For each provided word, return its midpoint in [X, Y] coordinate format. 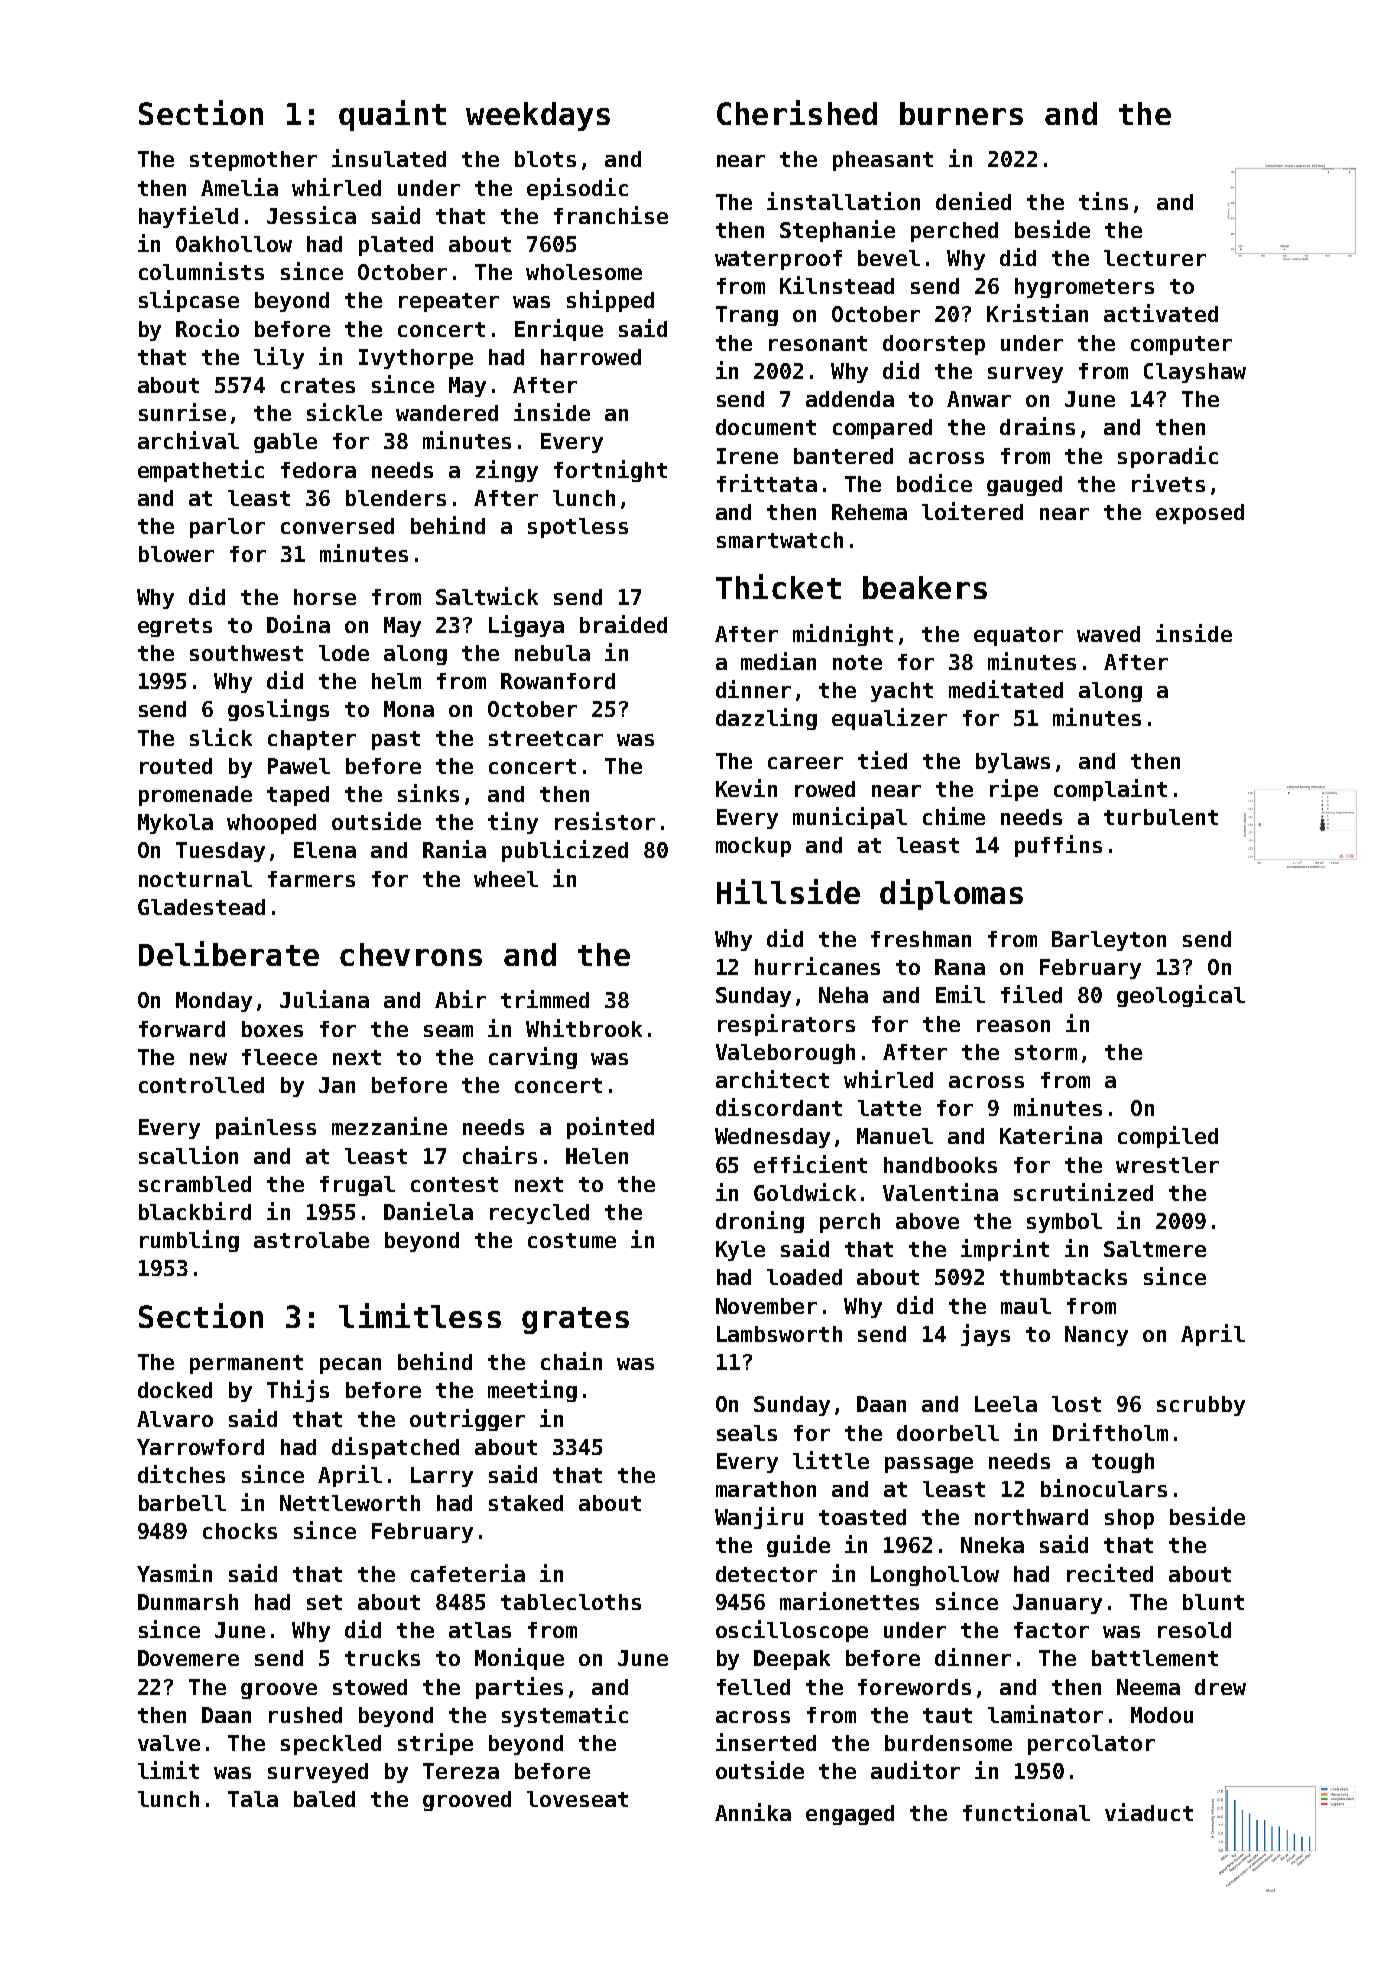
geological [1181, 996]
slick [221, 737]
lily [279, 358]
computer [1181, 345]
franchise [611, 215]
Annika [753, 1812]
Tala [253, 1799]
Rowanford [558, 681]
